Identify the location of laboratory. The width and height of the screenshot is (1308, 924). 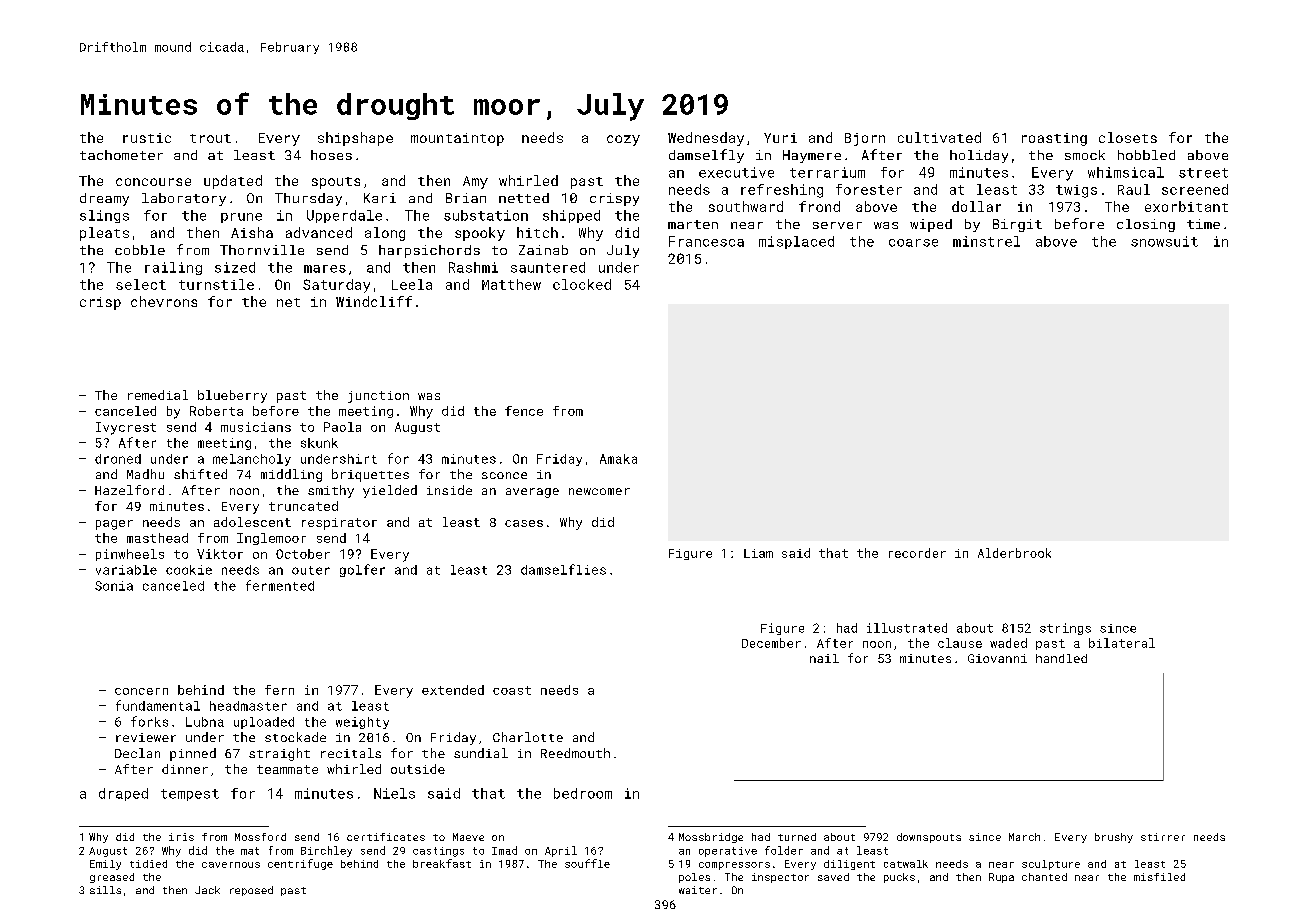
(184, 199).
